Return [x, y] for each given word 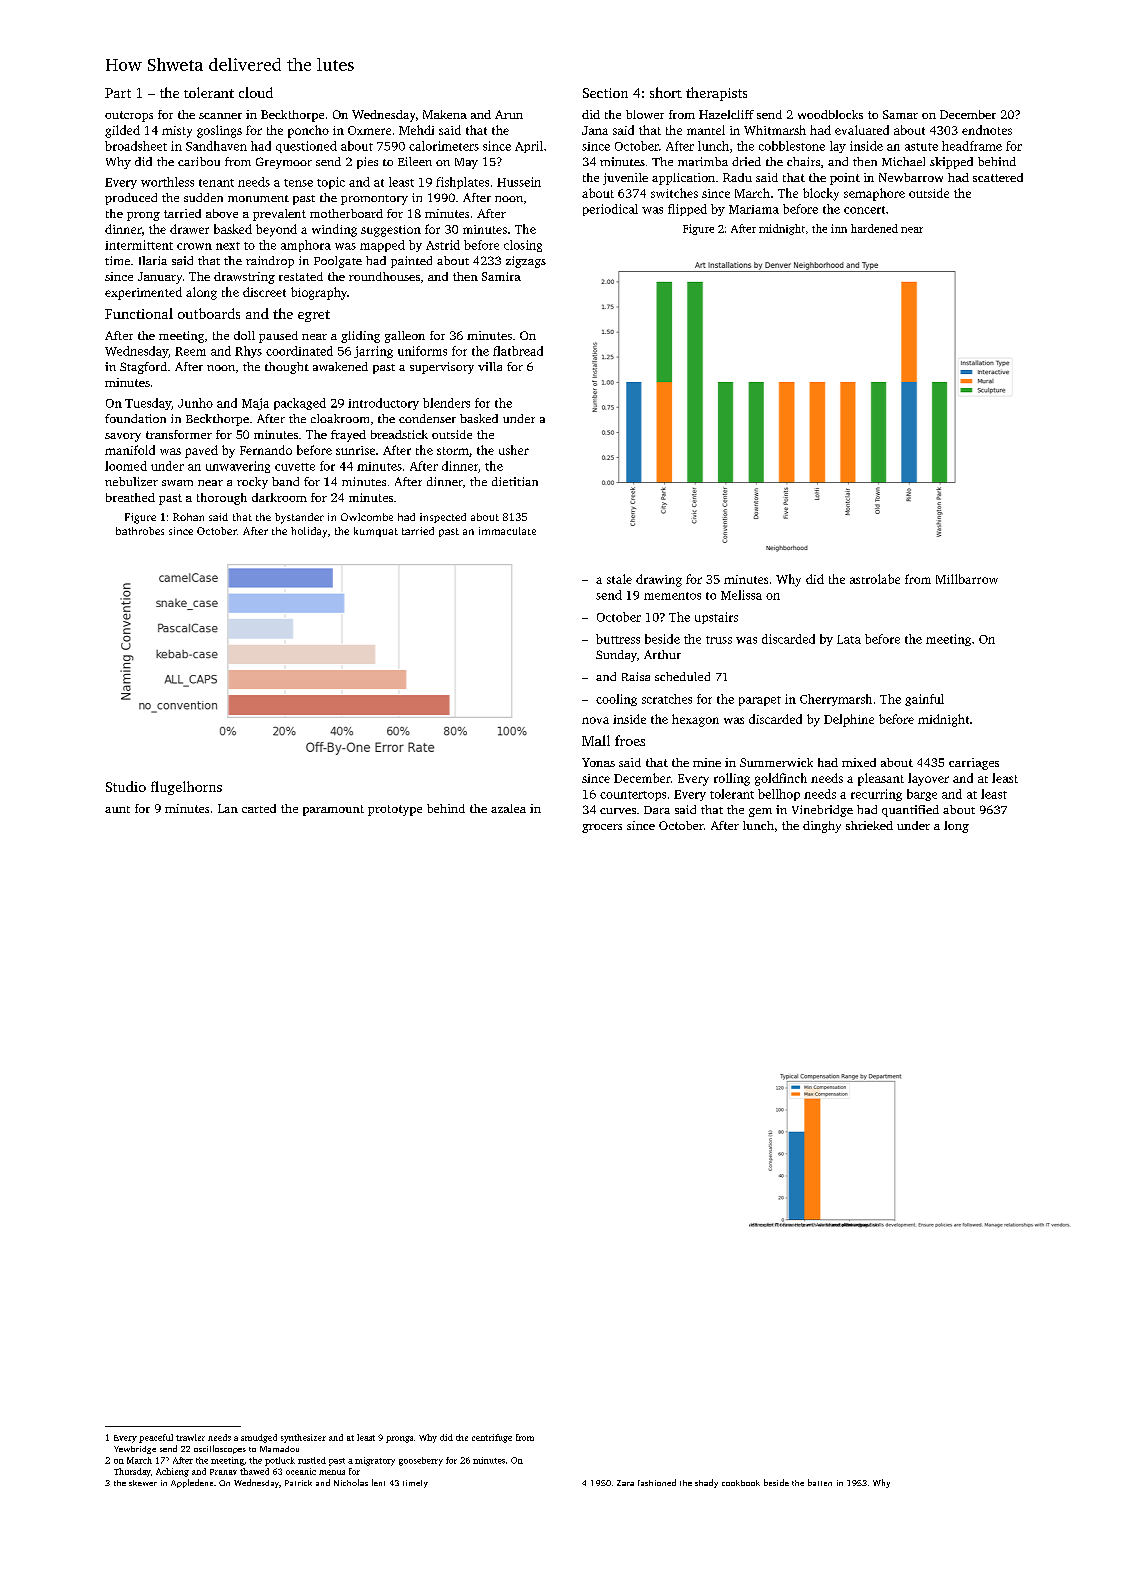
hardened [874, 228]
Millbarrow [967, 579]
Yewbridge [135, 1450]
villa [490, 366]
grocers [602, 828]
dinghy [822, 827]
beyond [276, 230]
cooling [616, 700]
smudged [259, 1438]
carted [259, 808]
